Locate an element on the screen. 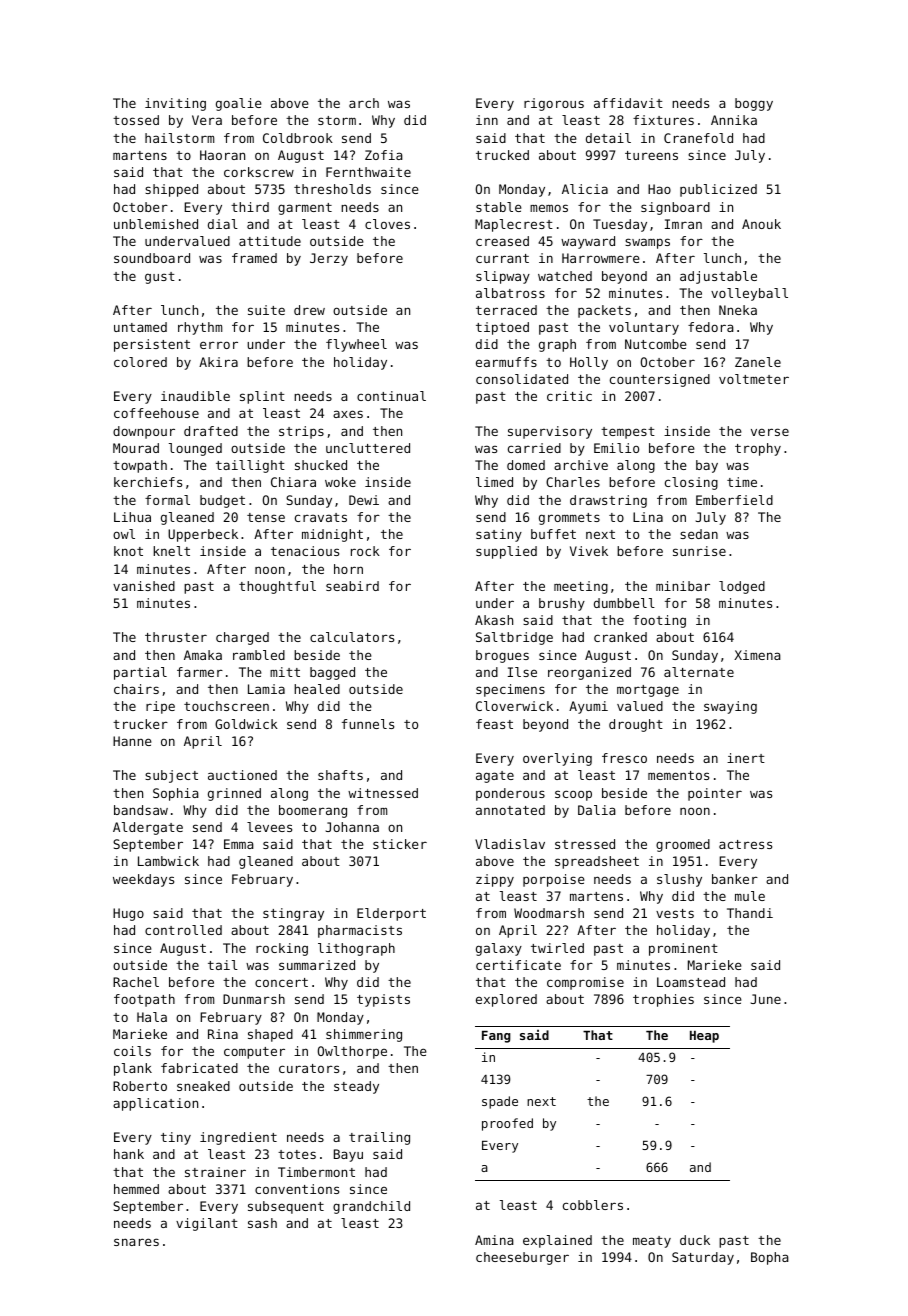  thoughtful is located at coordinates (277, 587).
